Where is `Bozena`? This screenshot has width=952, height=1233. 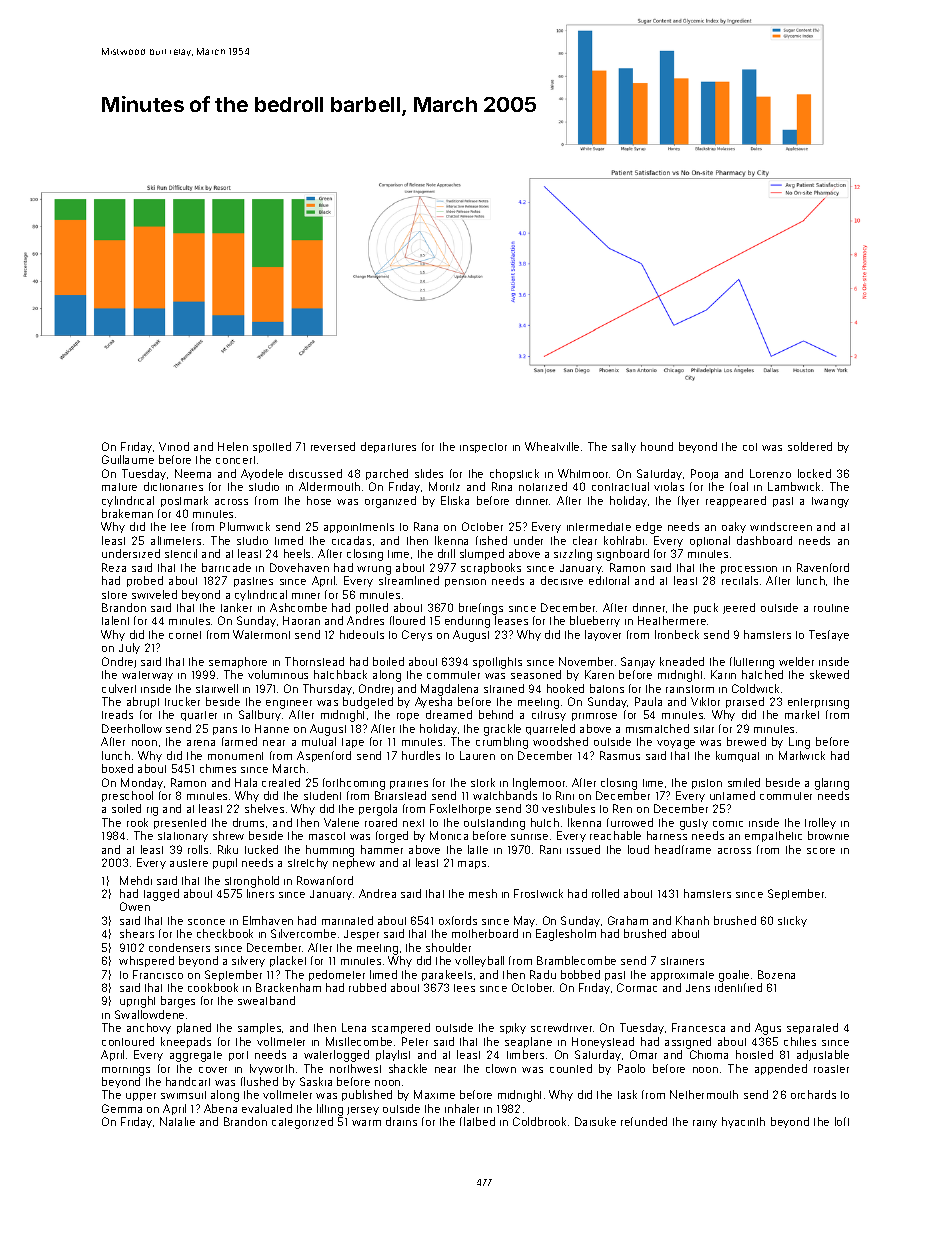
Bozena is located at coordinates (776, 974).
